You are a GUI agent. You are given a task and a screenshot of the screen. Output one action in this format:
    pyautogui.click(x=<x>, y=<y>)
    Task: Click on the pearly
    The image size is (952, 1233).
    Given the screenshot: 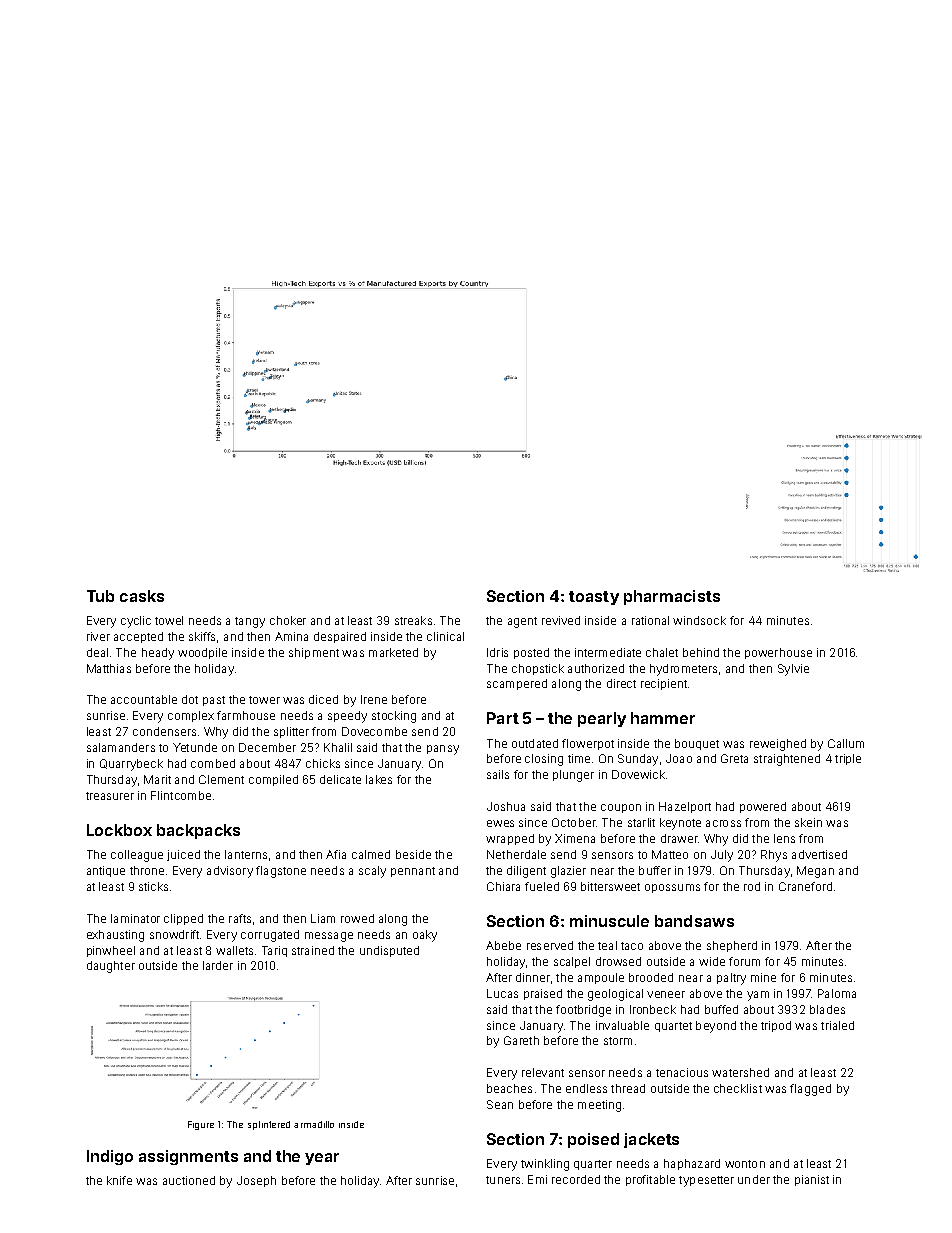 What is the action you would take?
    pyautogui.click(x=602, y=719)
